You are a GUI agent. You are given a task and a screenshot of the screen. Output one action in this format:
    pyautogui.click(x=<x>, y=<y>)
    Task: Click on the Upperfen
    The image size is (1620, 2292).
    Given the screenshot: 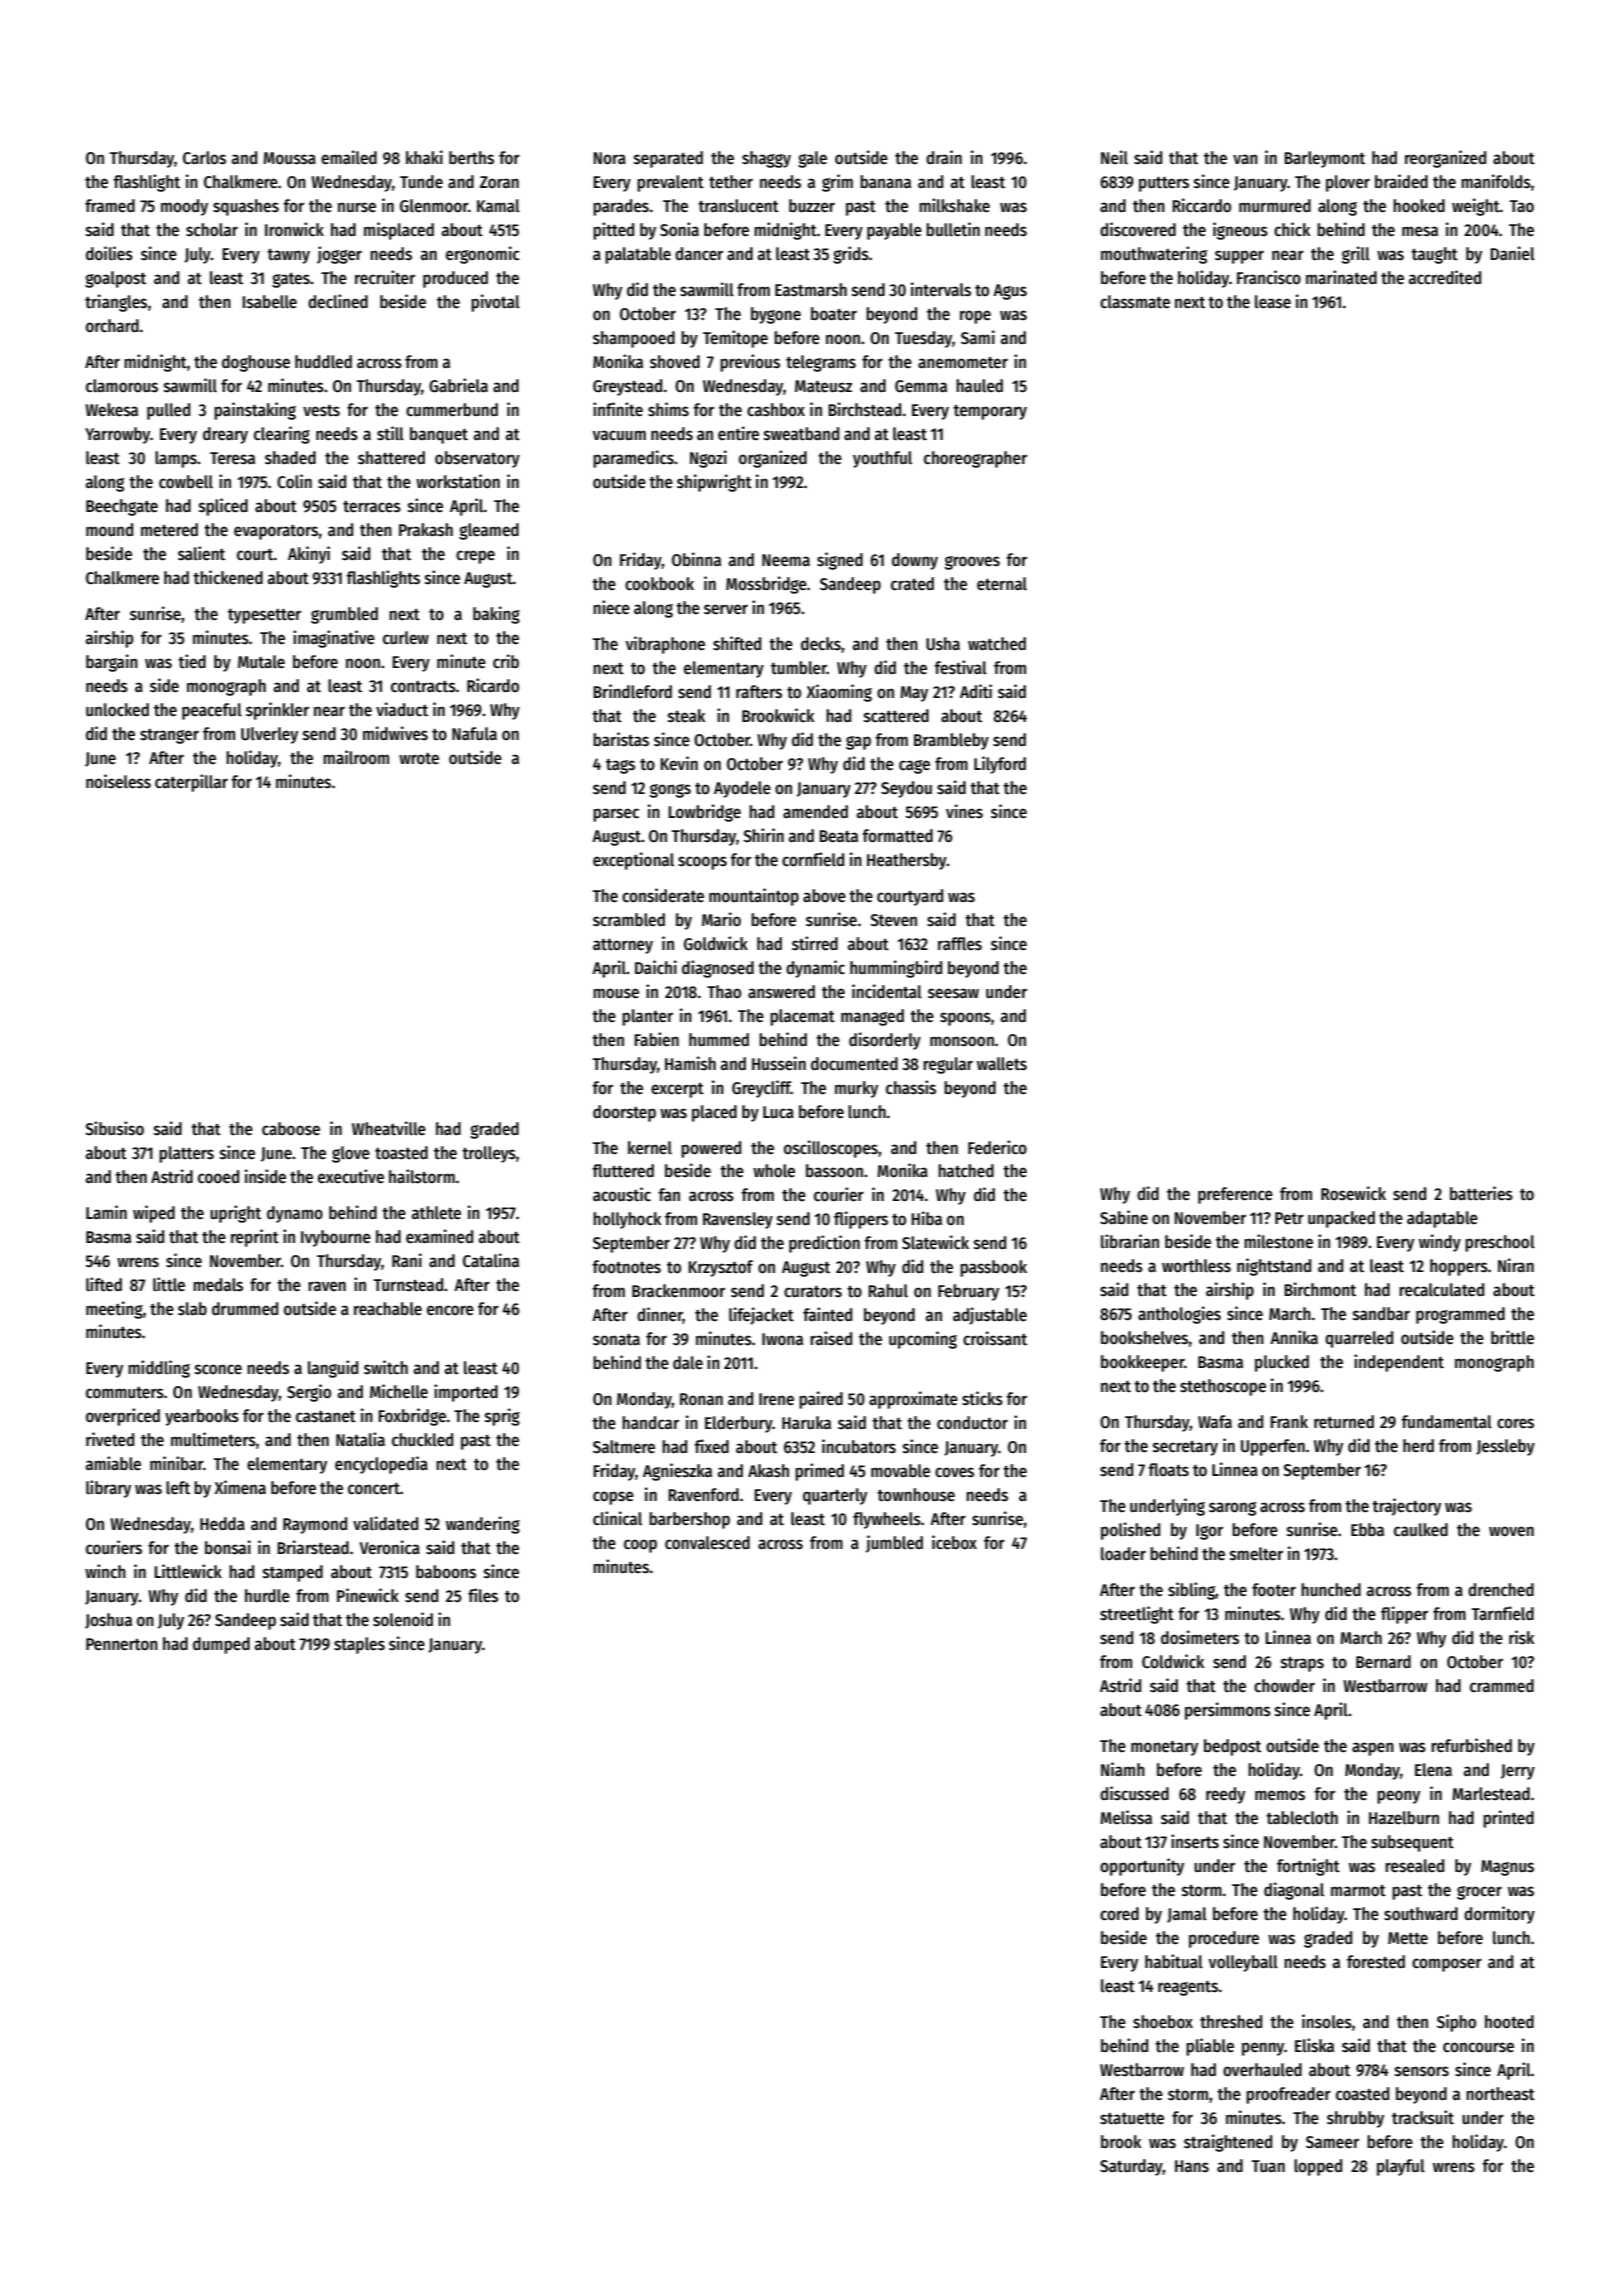 What is the action you would take?
    pyautogui.click(x=1273, y=1447)
